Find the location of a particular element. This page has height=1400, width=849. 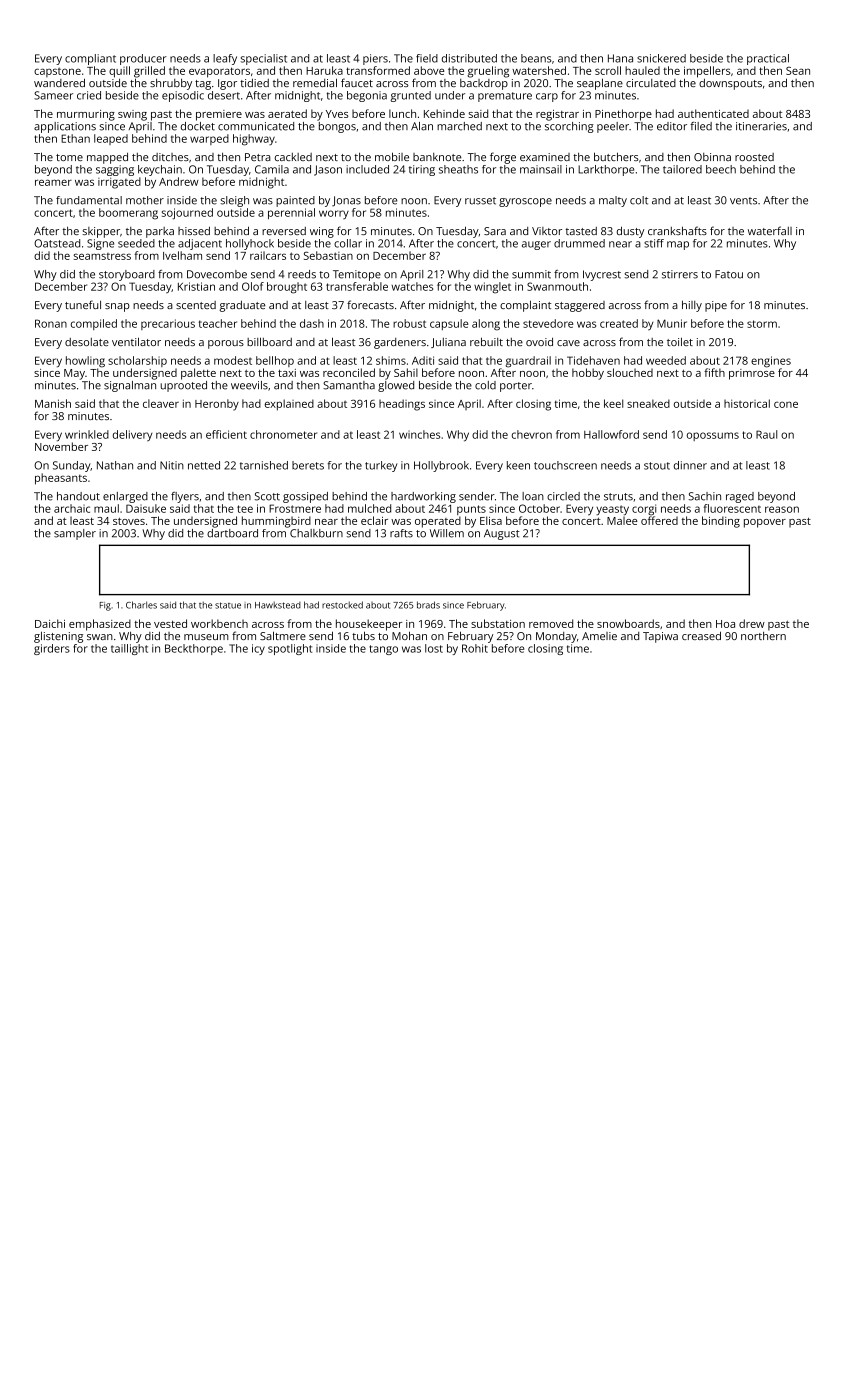

Munir is located at coordinates (672, 323).
